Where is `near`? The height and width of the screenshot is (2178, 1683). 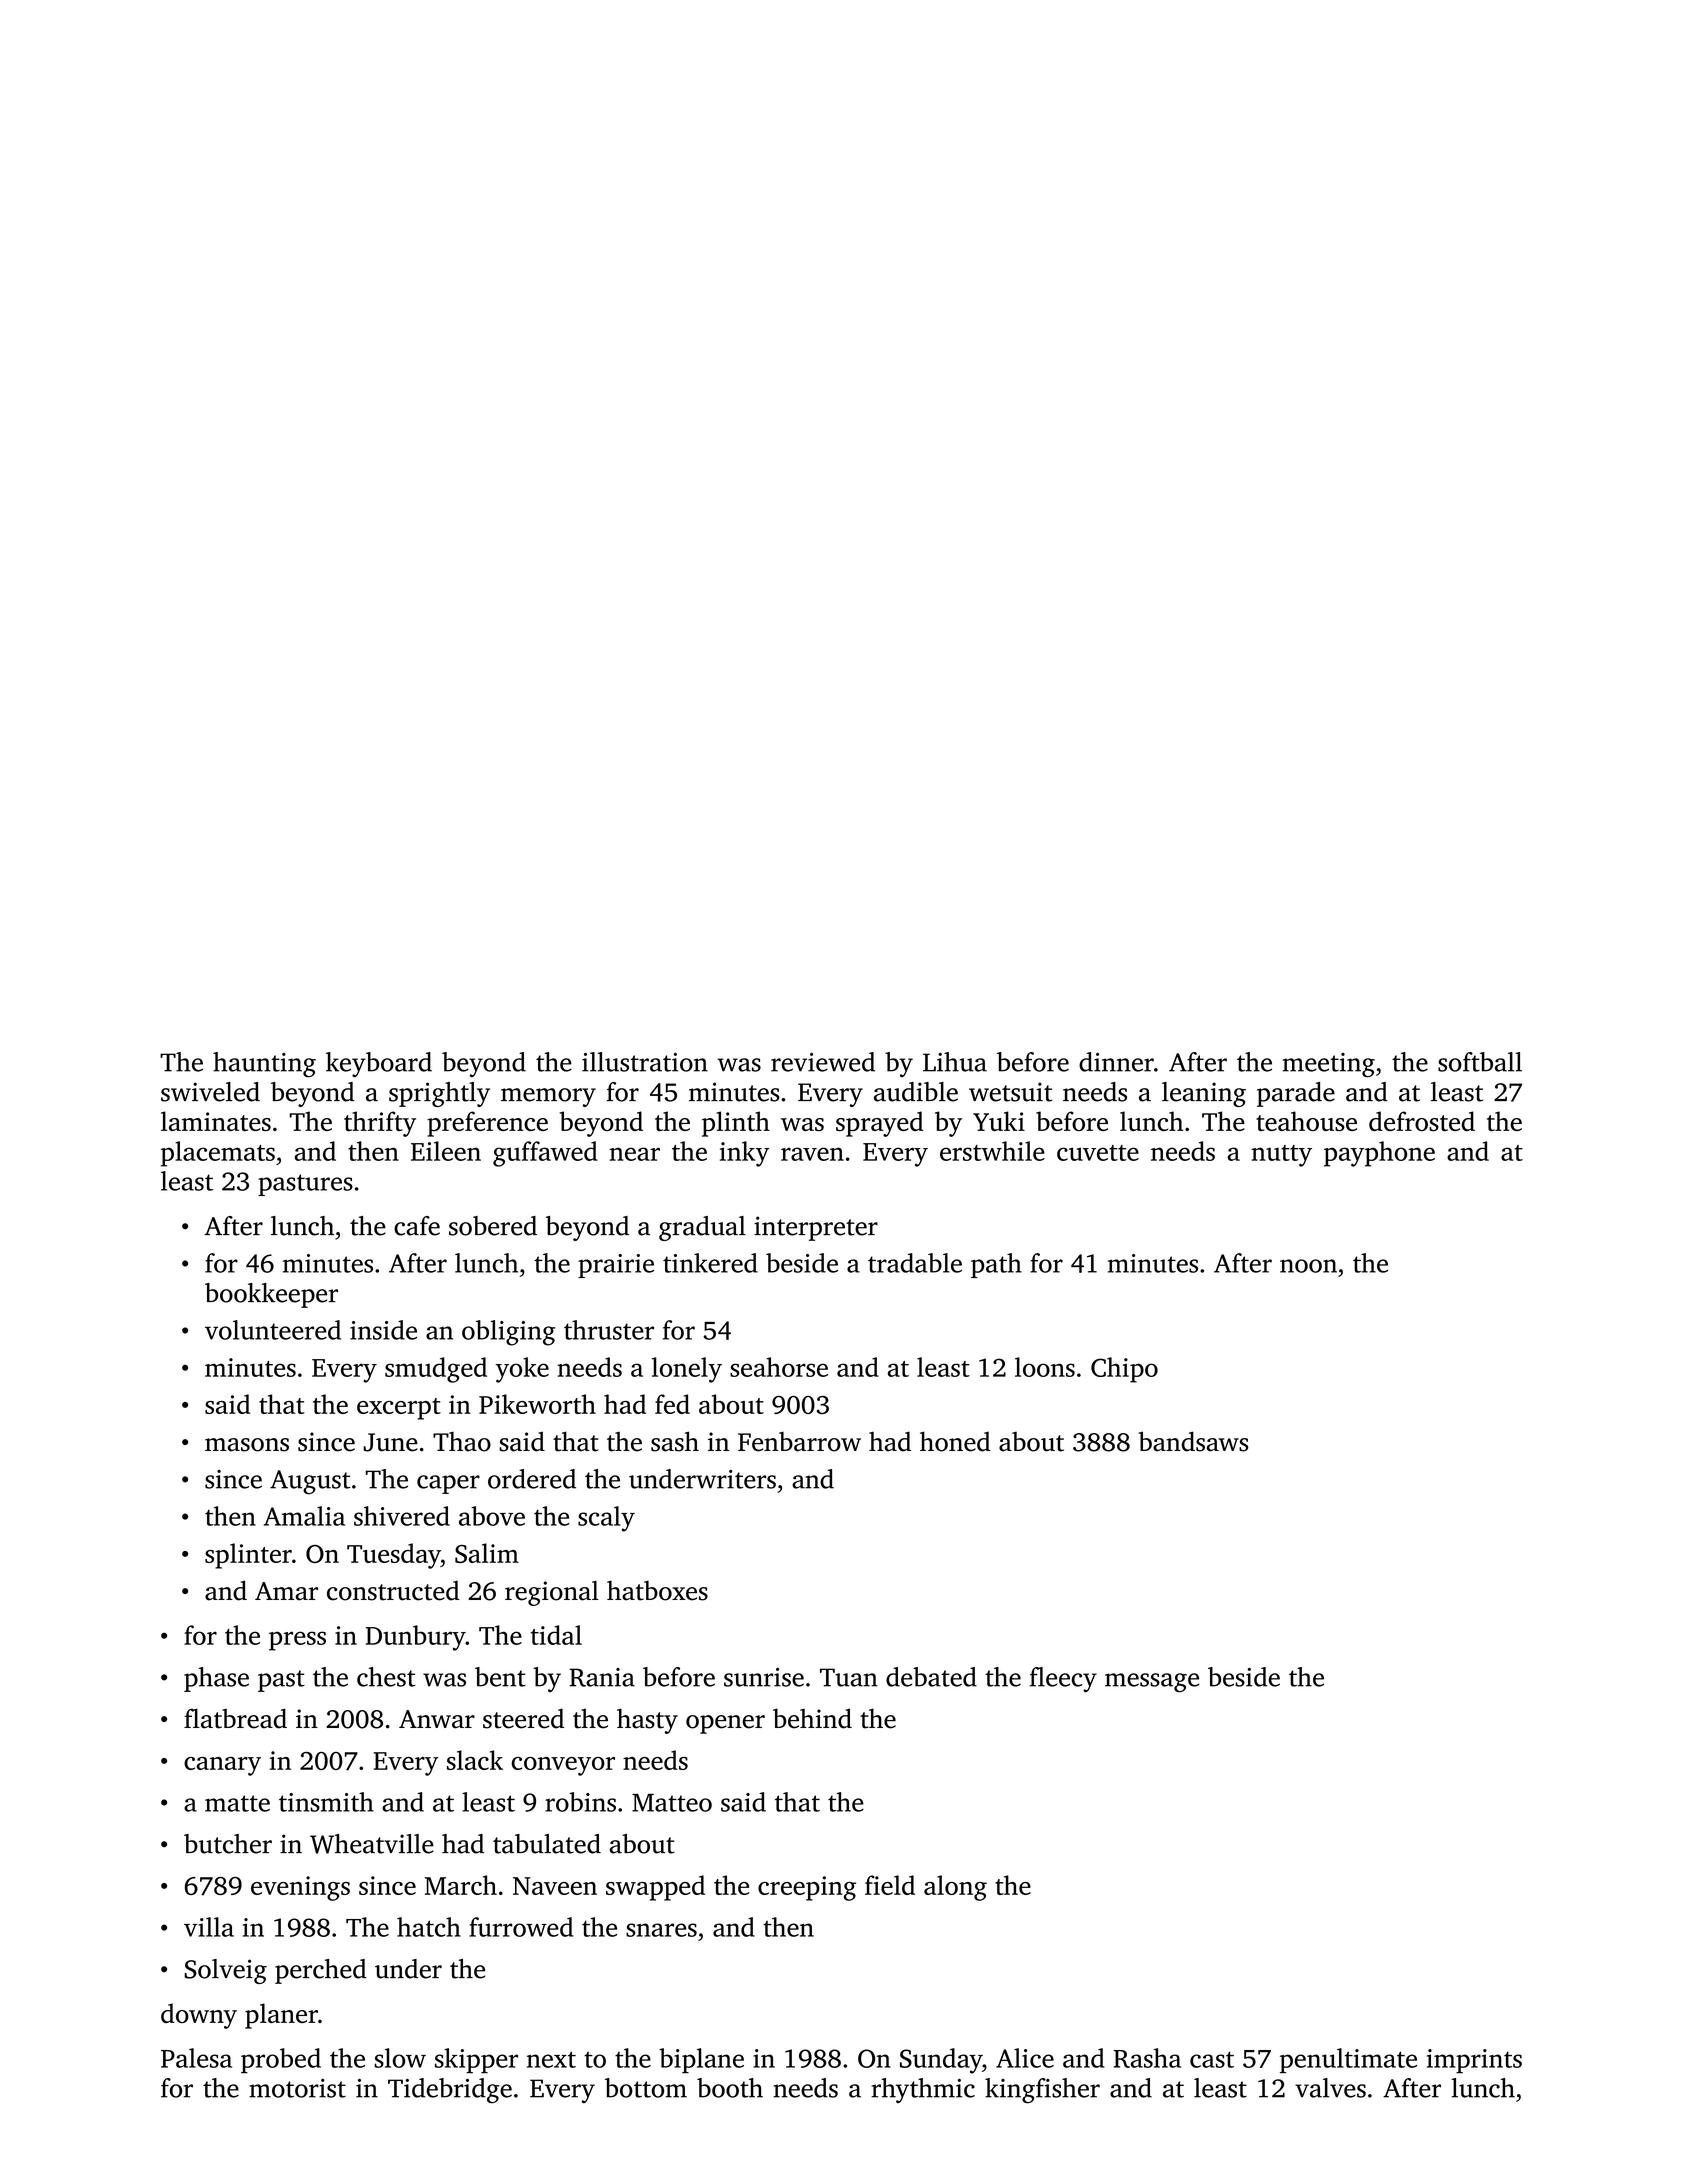
near is located at coordinates (634, 1154).
